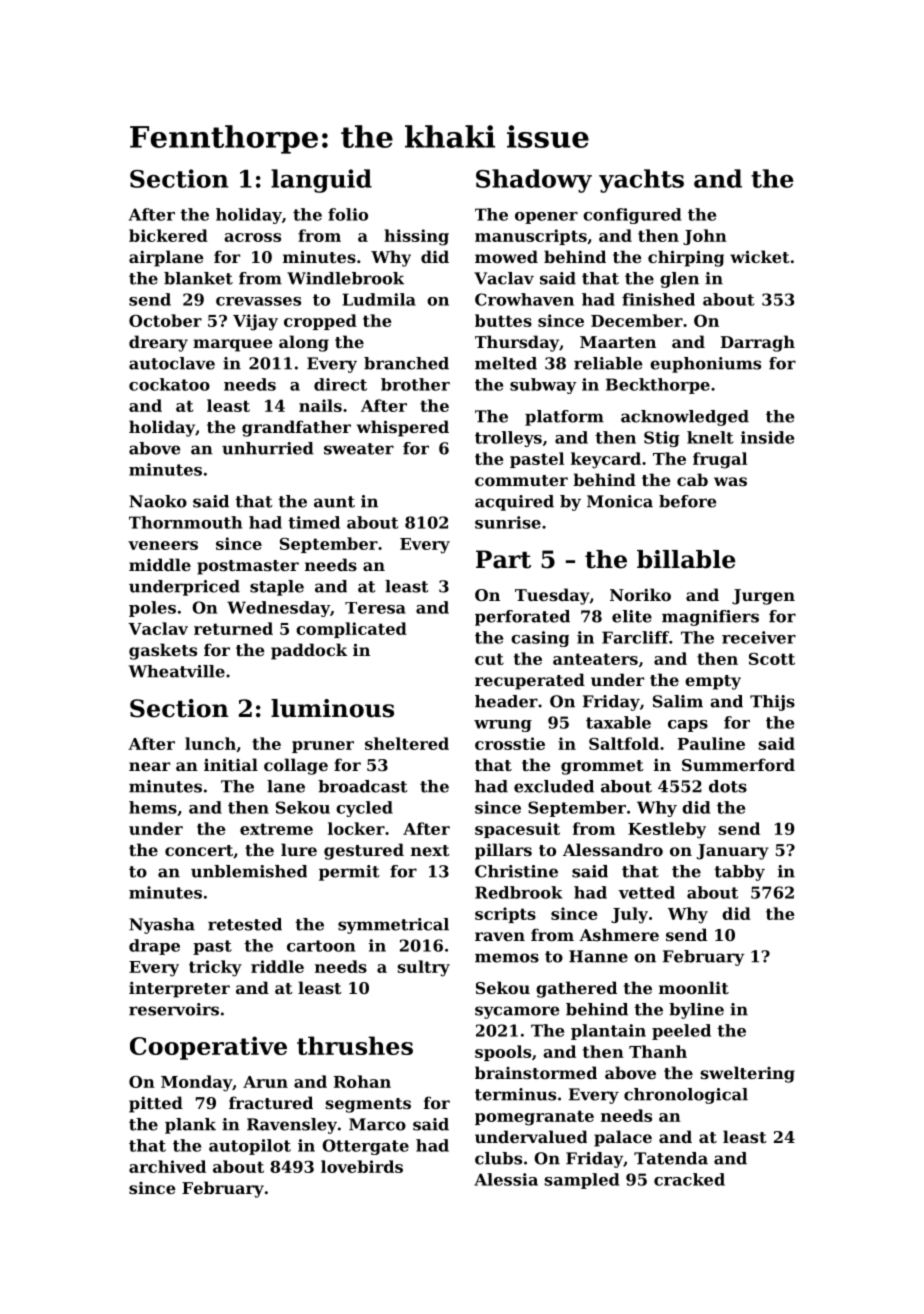 Image resolution: width=924 pixels, height=1314 pixels. Describe the element at coordinates (250, 1147) in the image. I see `autopilot` at that location.
